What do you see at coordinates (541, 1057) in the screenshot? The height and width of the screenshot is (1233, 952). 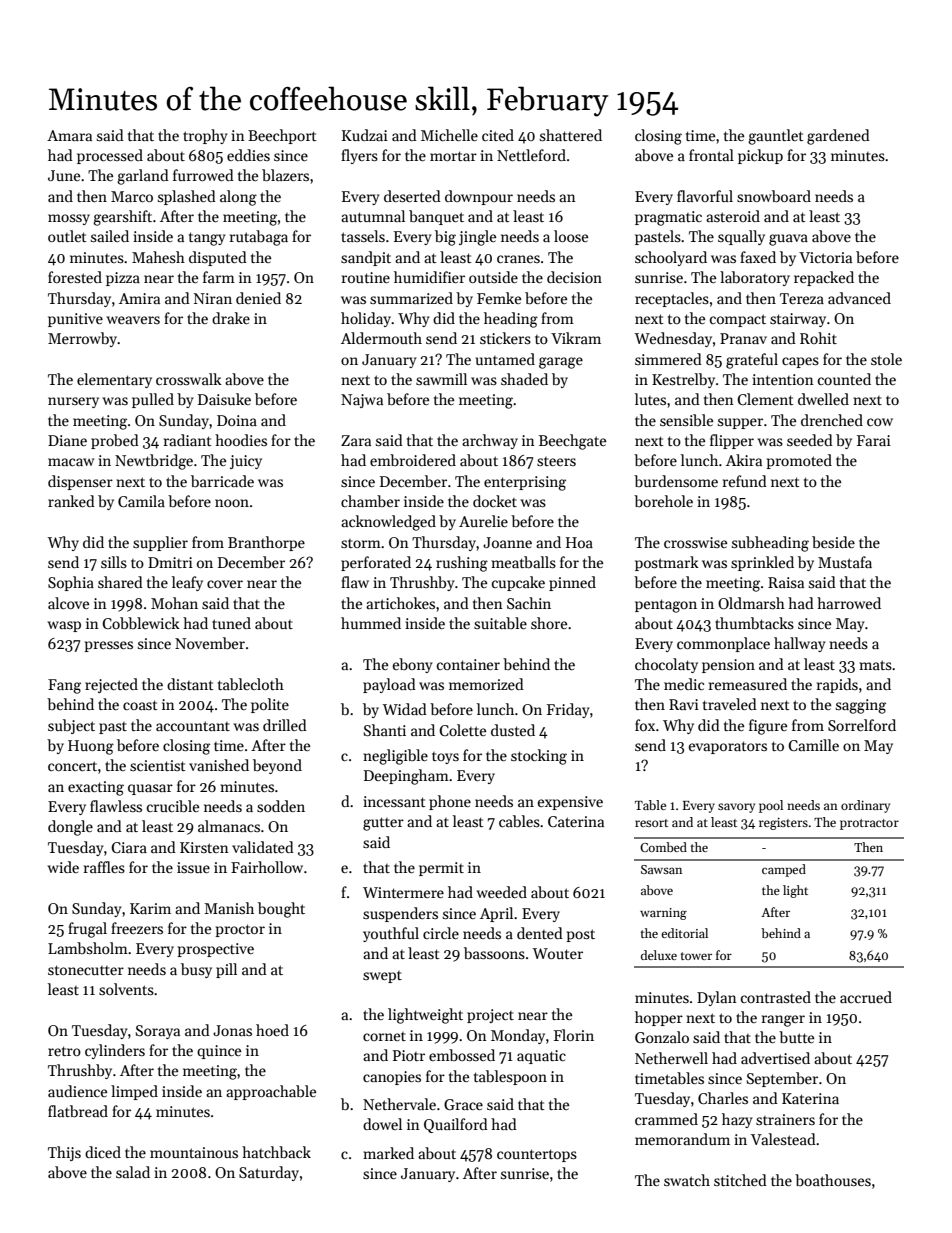 I see `aquatic` at bounding box center [541, 1057].
